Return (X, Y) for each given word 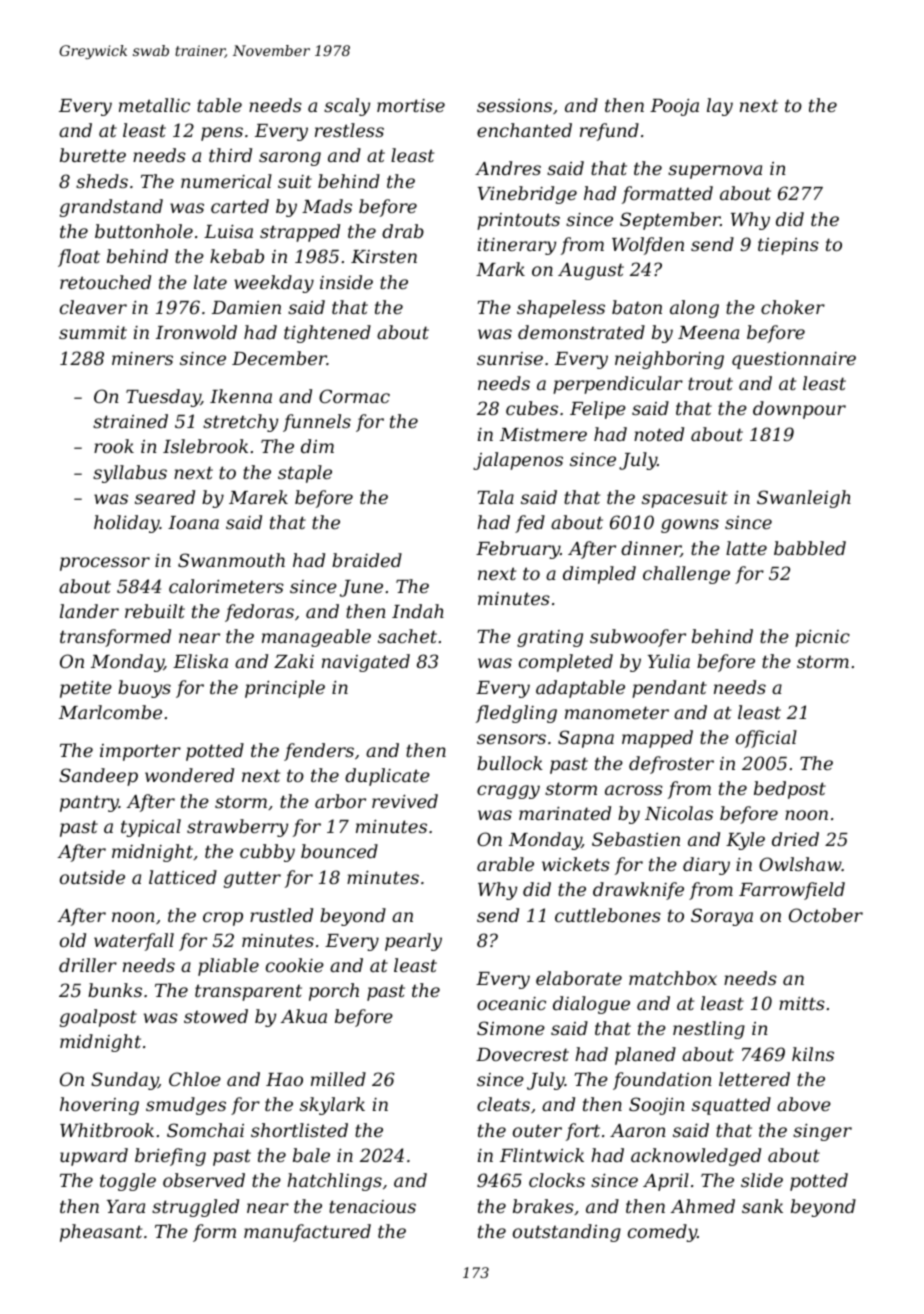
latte (746, 548)
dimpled (599, 575)
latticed (183, 877)
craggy (508, 792)
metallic (154, 105)
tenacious (372, 1206)
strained (130, 421)
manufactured (307, 1233)
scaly (347, 107)
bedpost (790, 790)
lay (720, 107)
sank (762, 1206)
